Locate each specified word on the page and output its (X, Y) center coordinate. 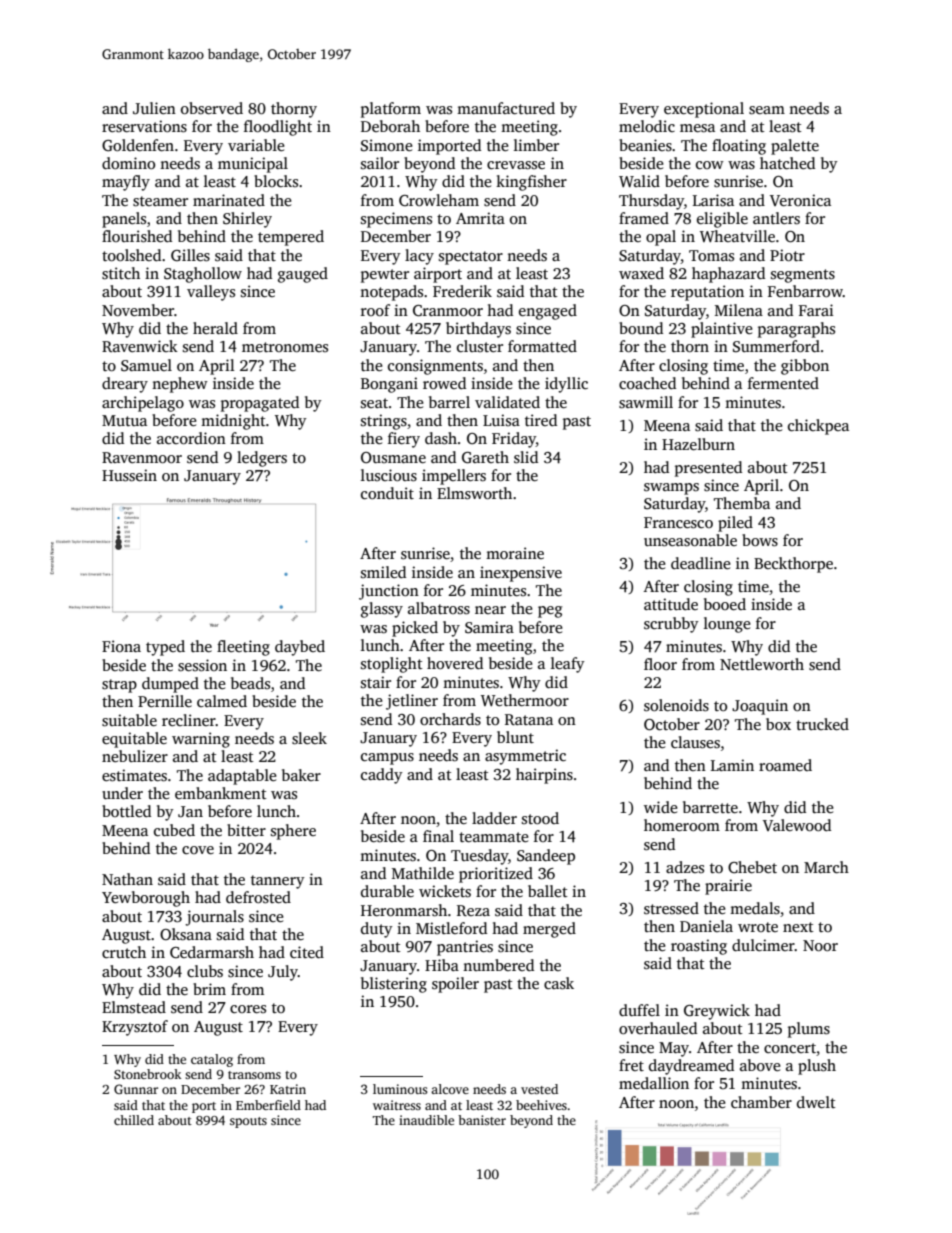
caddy (382, 776)
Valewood (797, 825)
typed (165, 648)
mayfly (126, 183)
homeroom (682, 825)
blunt (515, 737)
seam (767, 110)
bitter (246, 830)
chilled (134, 1120)
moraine (515, 553)
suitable (129, 720)
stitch (121, 273)
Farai (816, 310)
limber (536, 145)
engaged (548, 312)
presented (708, 469)
